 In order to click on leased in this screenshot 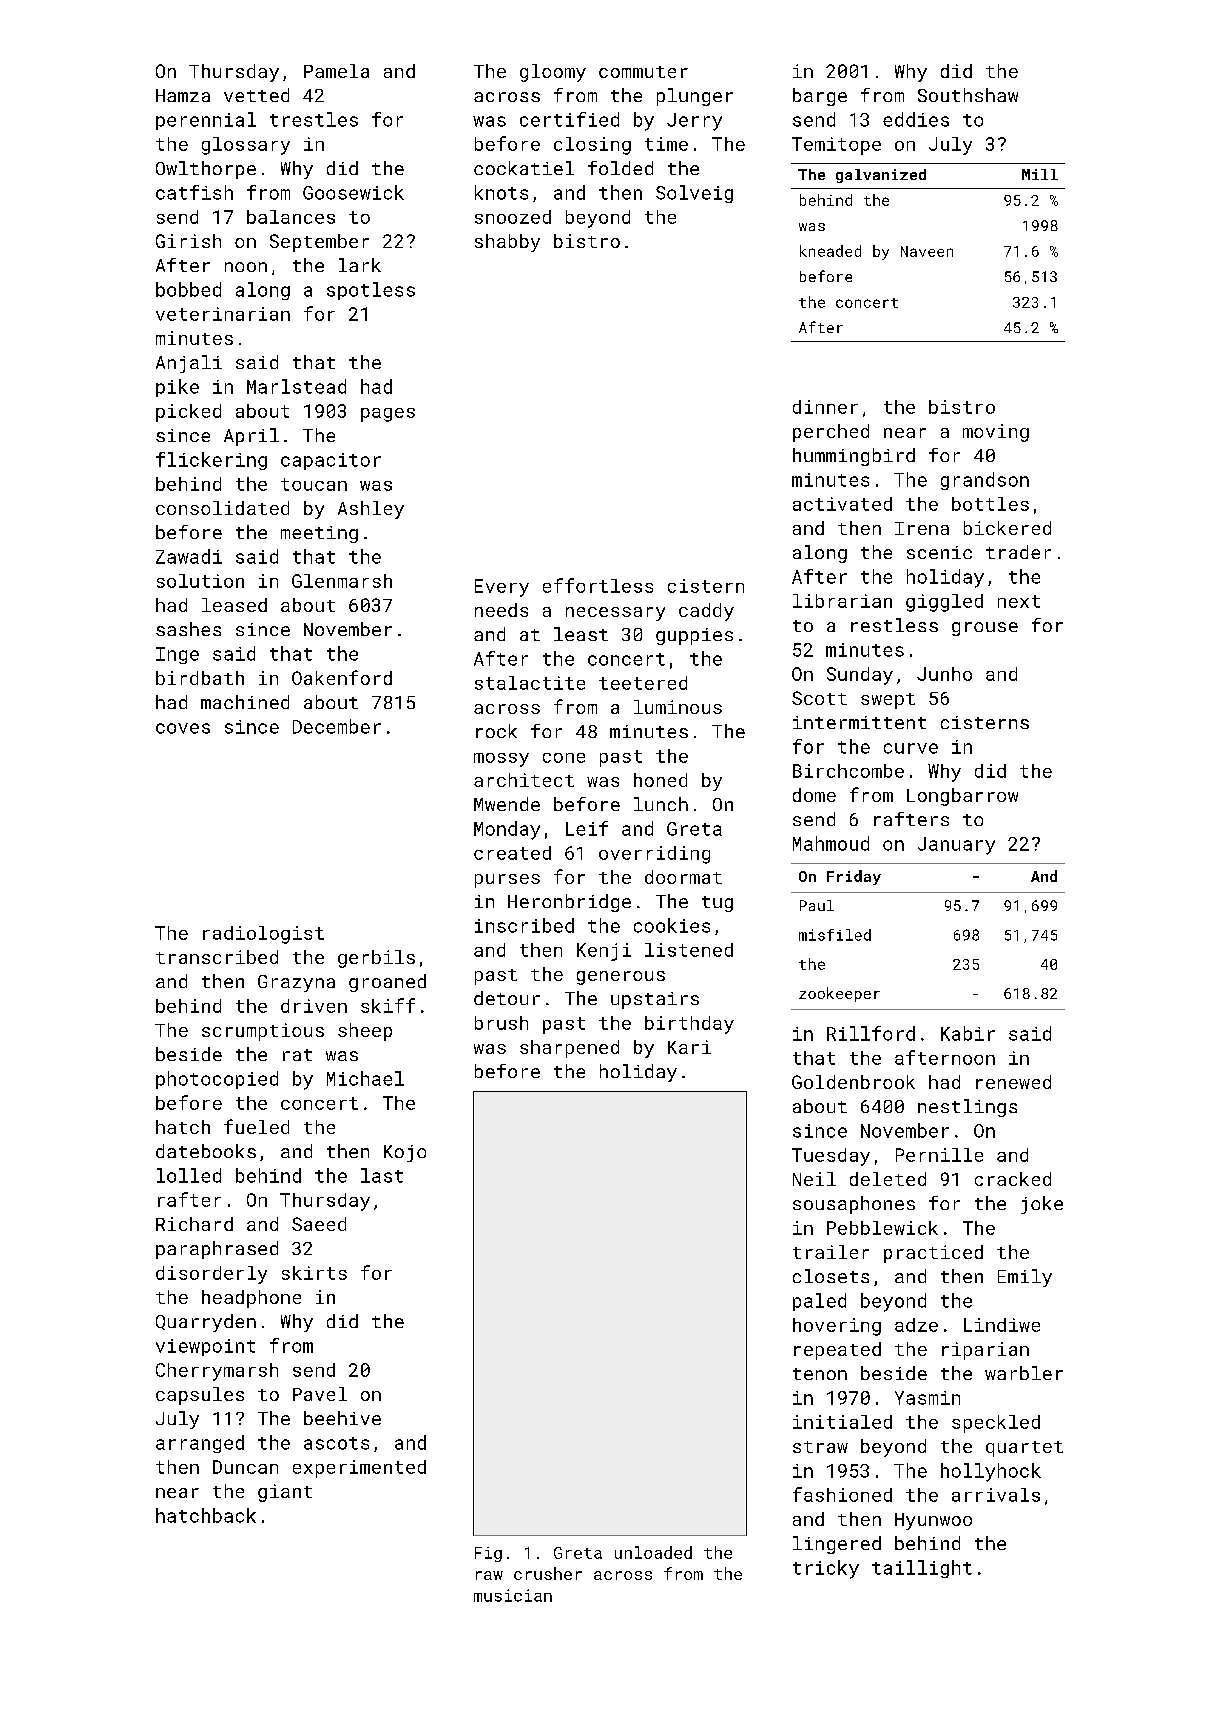, I will do `click(234, 605)`.
